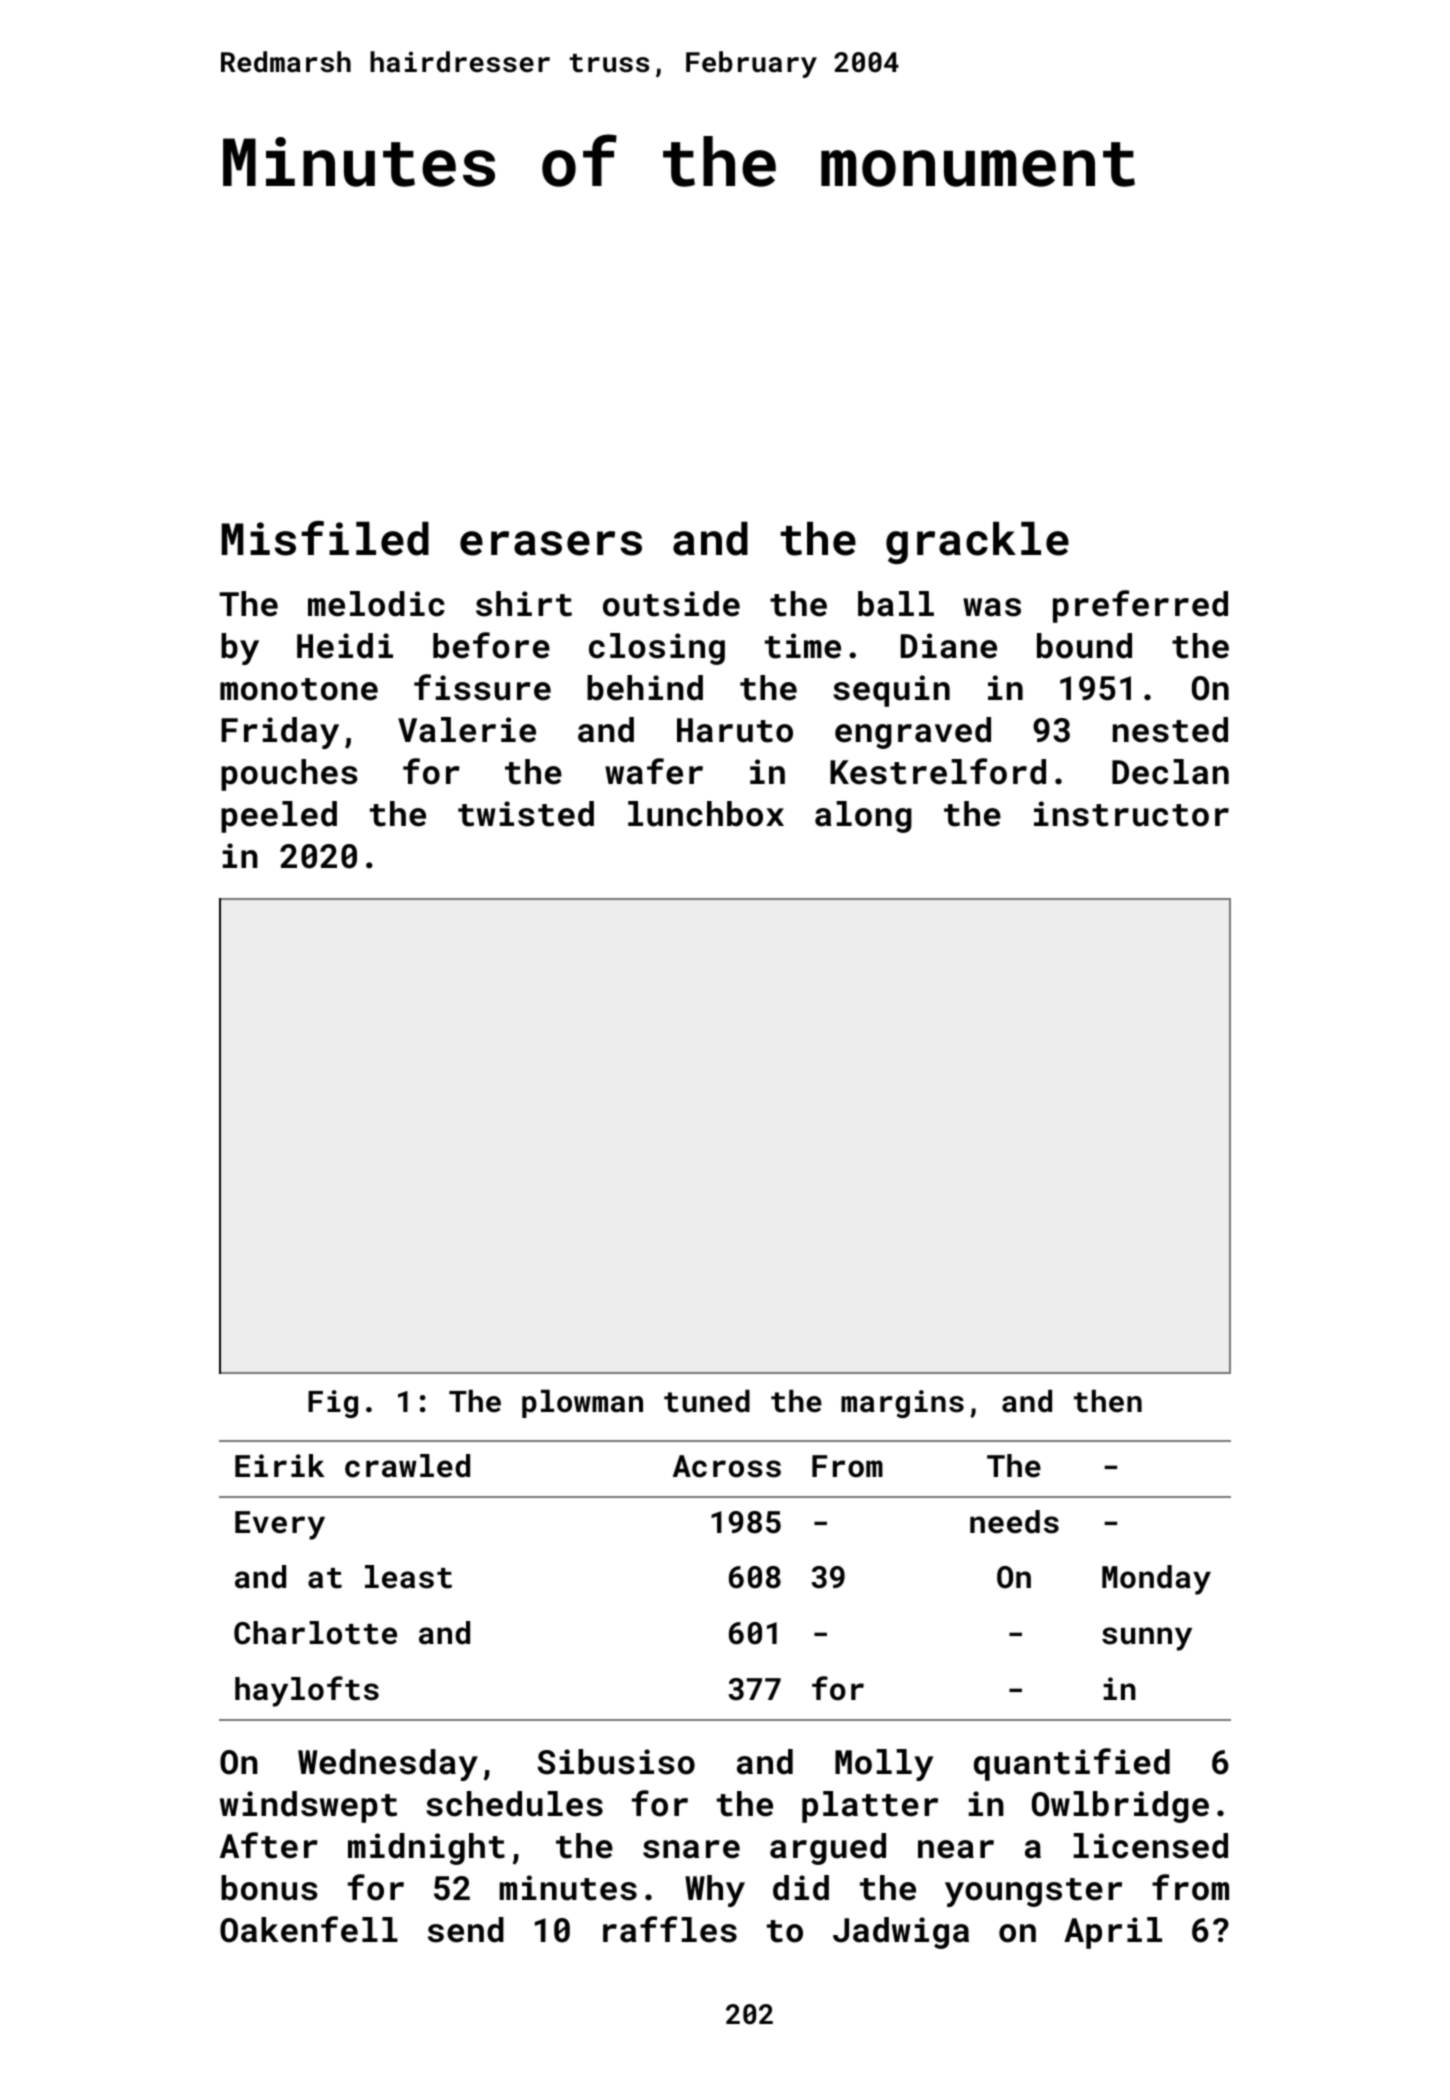  What do you see at coordinates (526, 814) in the screenshot?
I see `twisted` at bounding box center [526, 814].
